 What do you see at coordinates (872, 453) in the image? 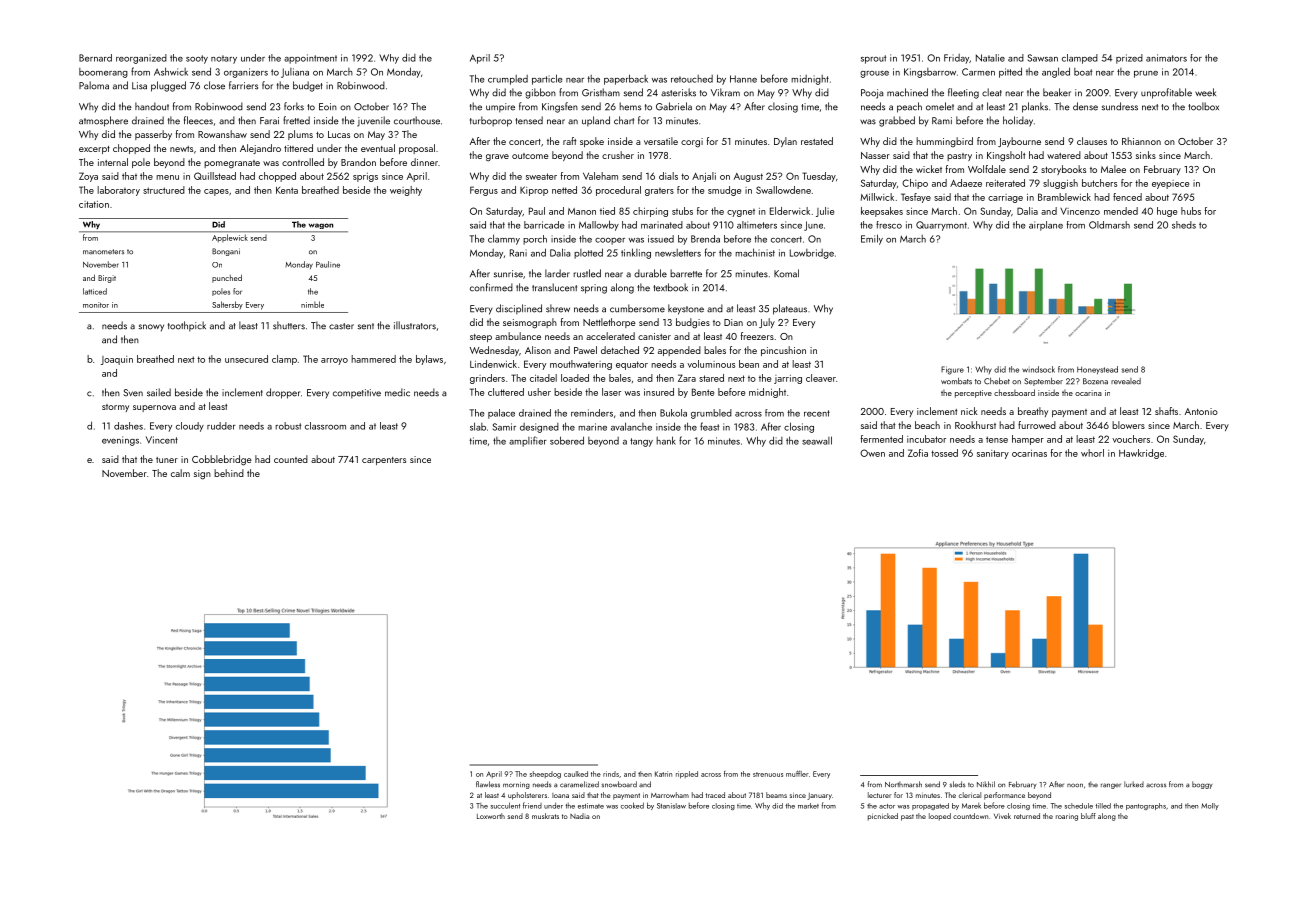
I see `Owen` at bounding box center [872, 453].
